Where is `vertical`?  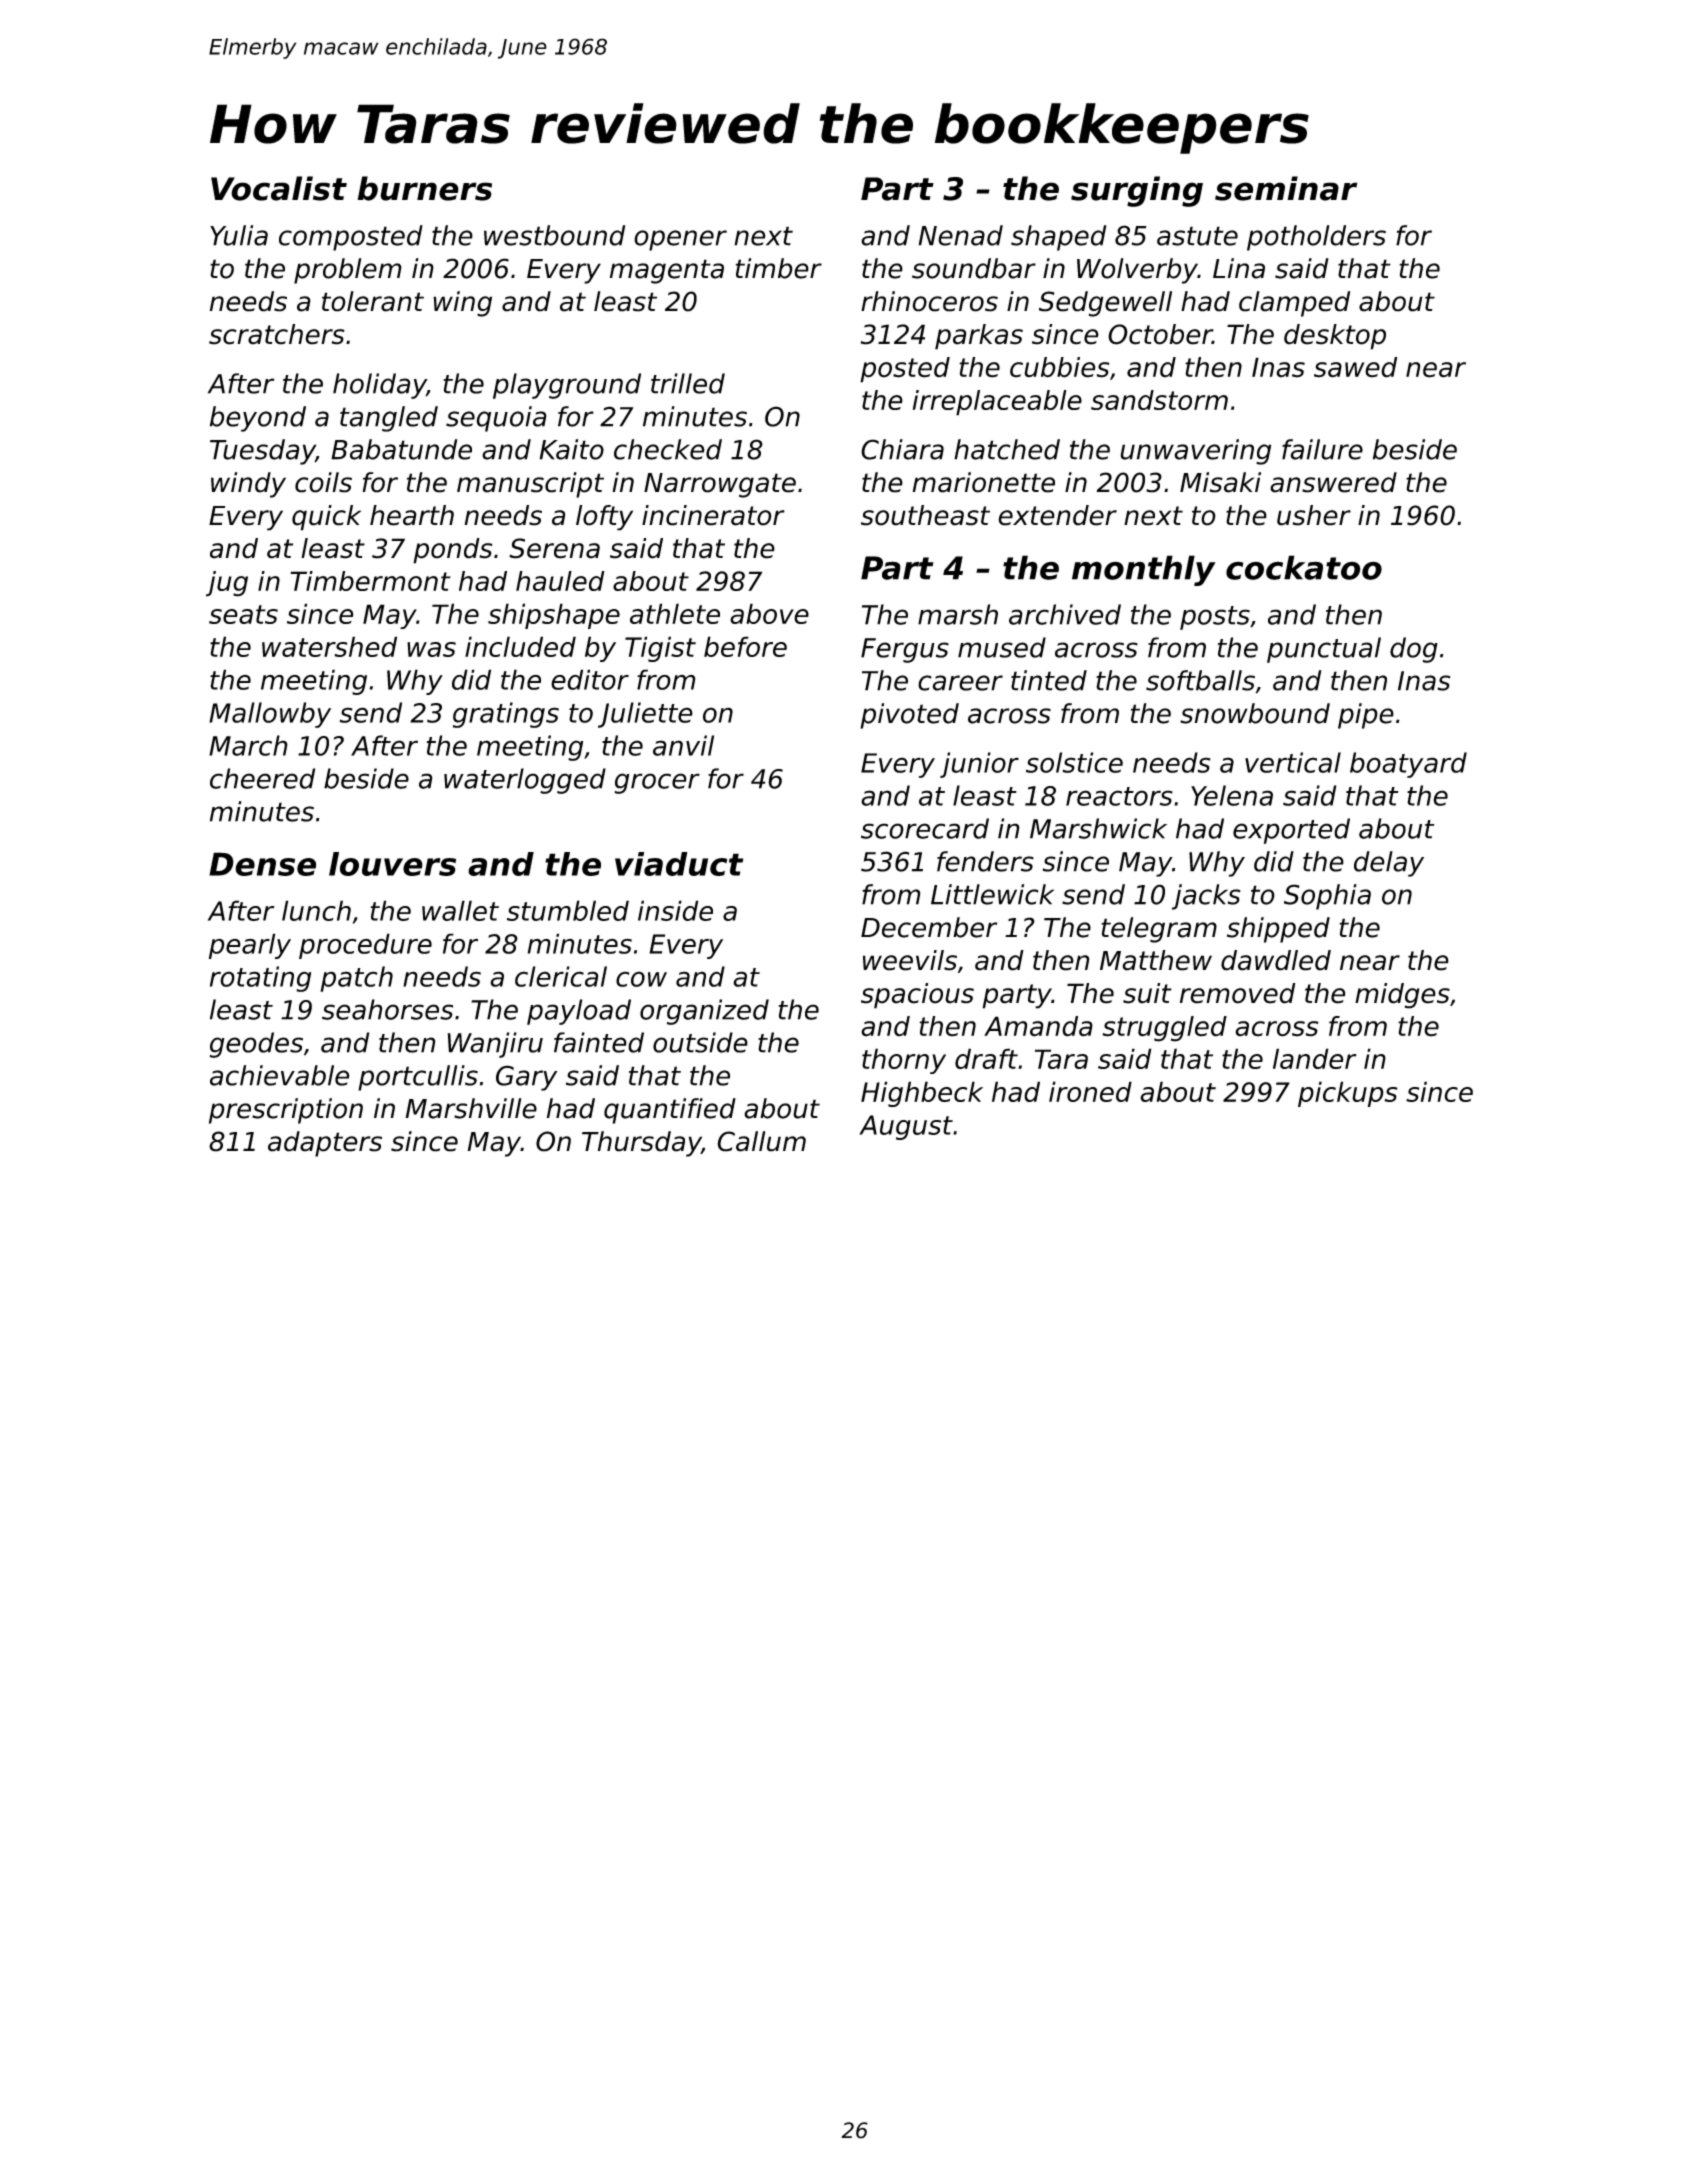
vertical is located at coordinates (1293, 762).
